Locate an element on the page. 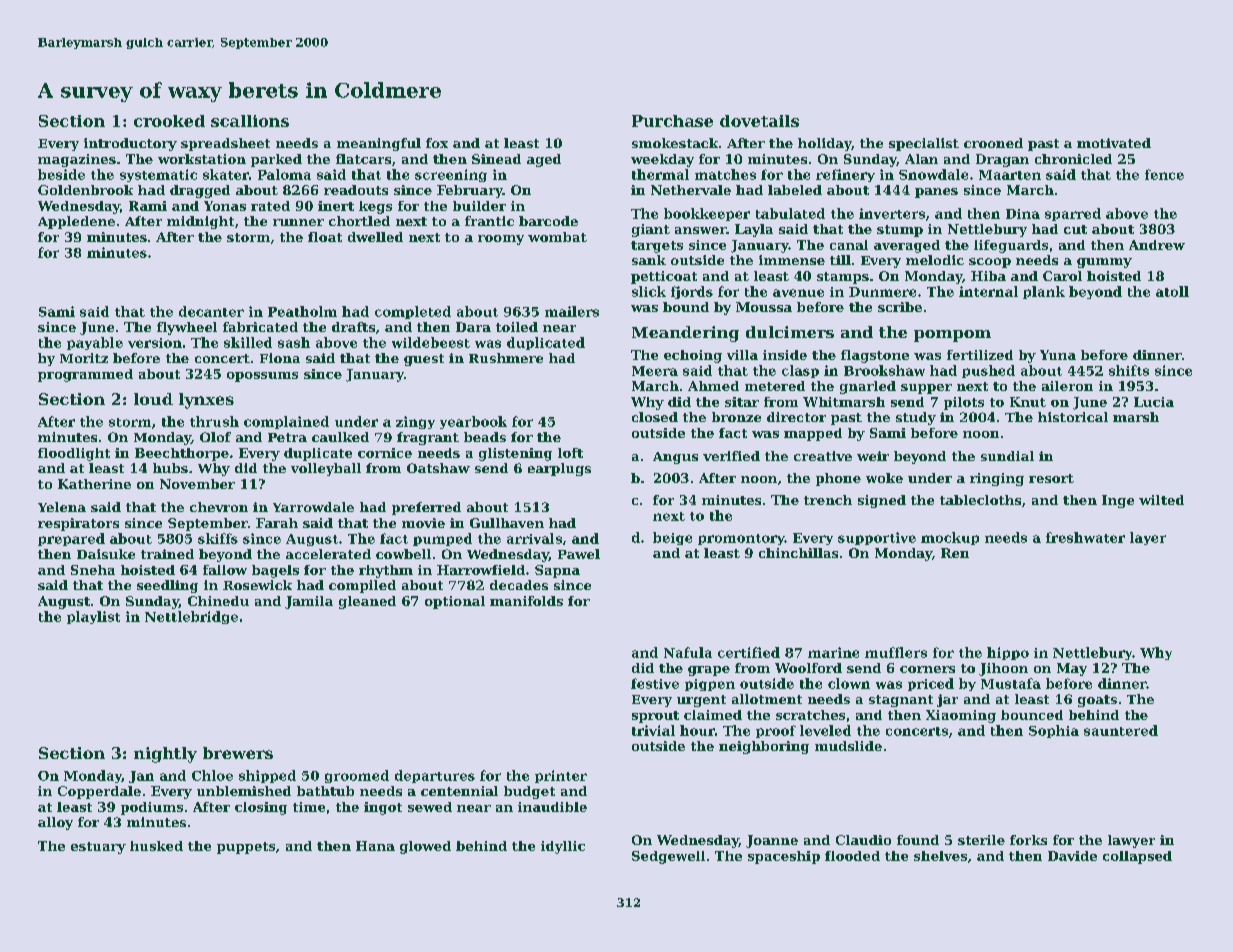 This page has height=952, width=1233. workstation is located at coordinates (202, 159).
